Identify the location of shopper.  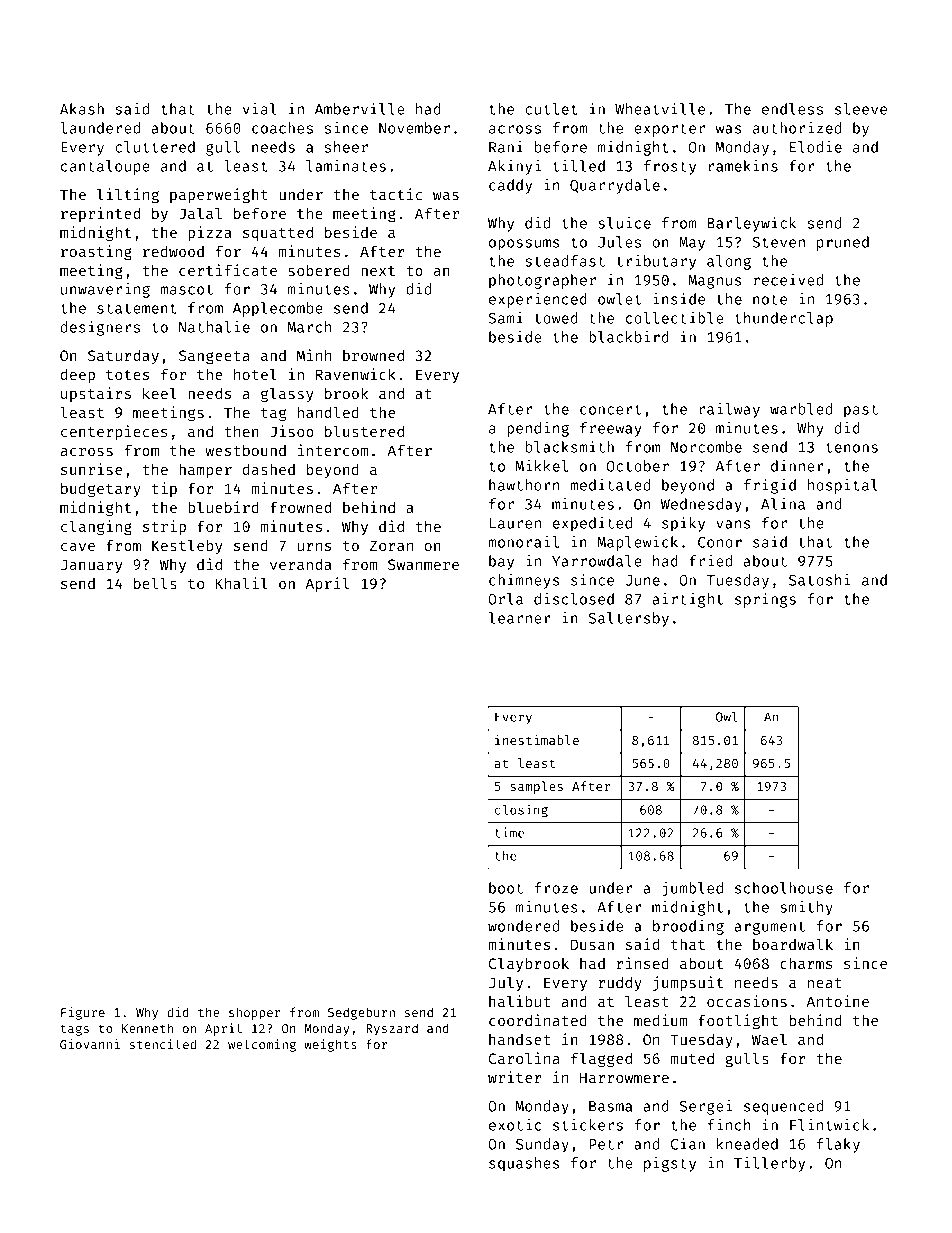
(255, 1013).
